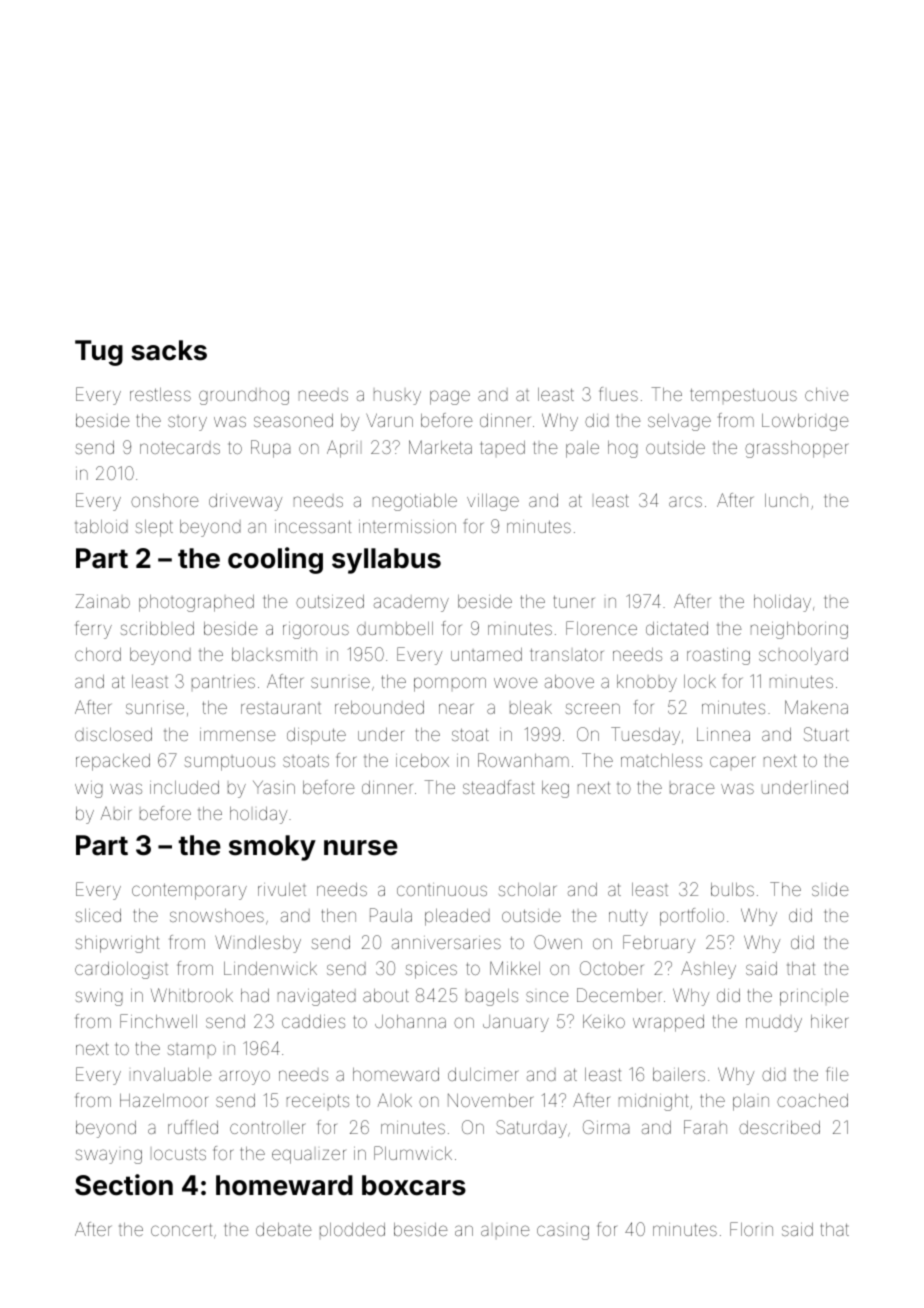  Describe the element at coordinates (124, 1185) in the image. I see `Section` at that location.
